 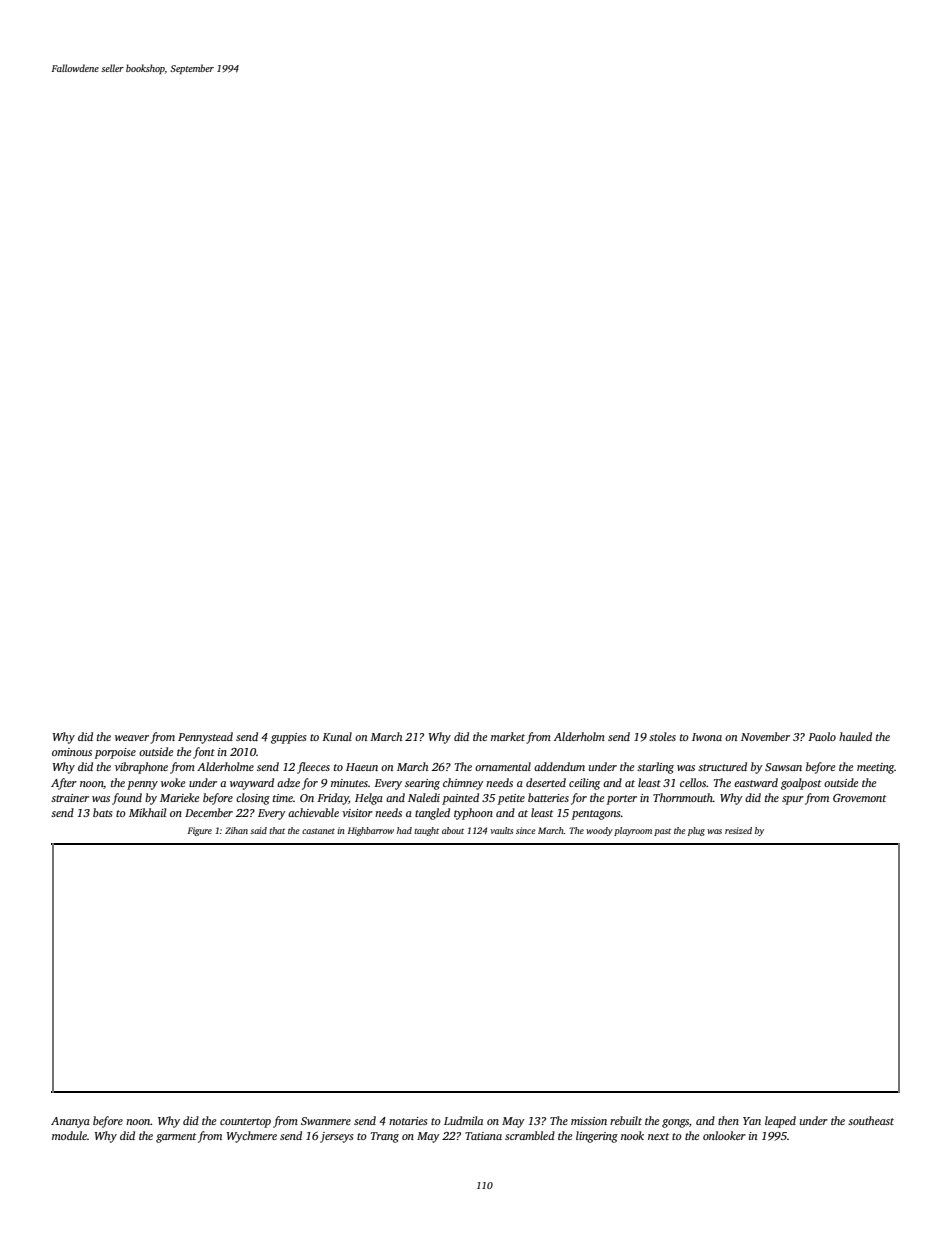 What do you see at coordinates (780, 1122) in the image?
I see `leaped` at bounding box center [780, 1122].
